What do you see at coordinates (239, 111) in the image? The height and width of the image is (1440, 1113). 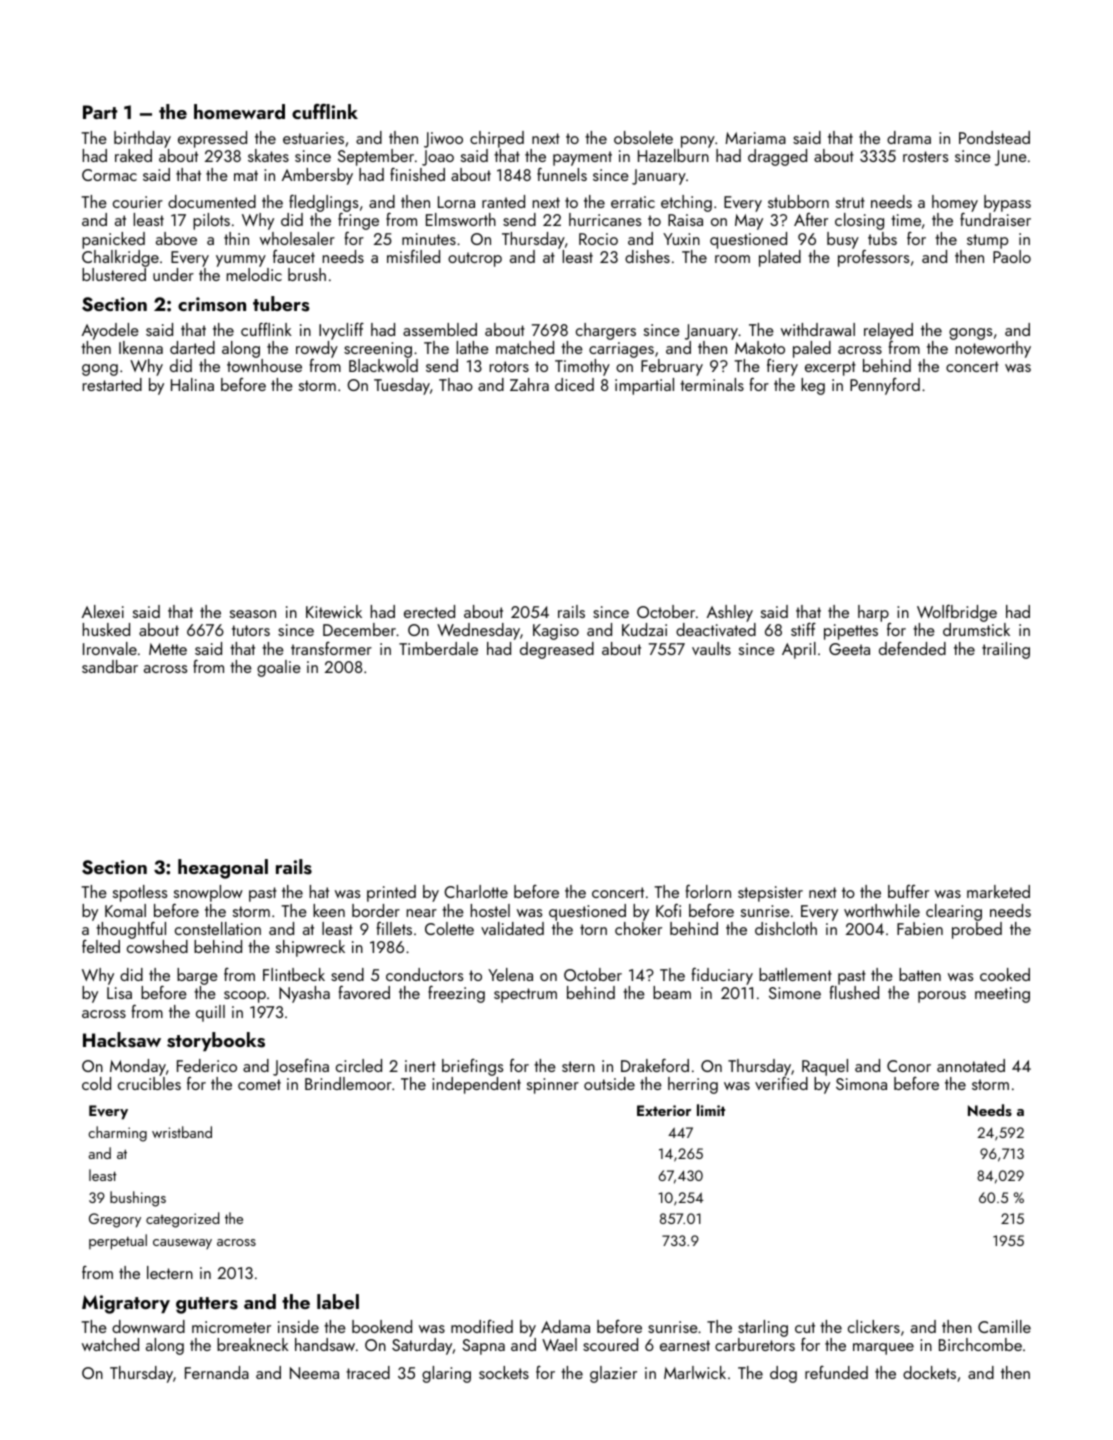 I see `homeward` at bounding box center [239, 111].
